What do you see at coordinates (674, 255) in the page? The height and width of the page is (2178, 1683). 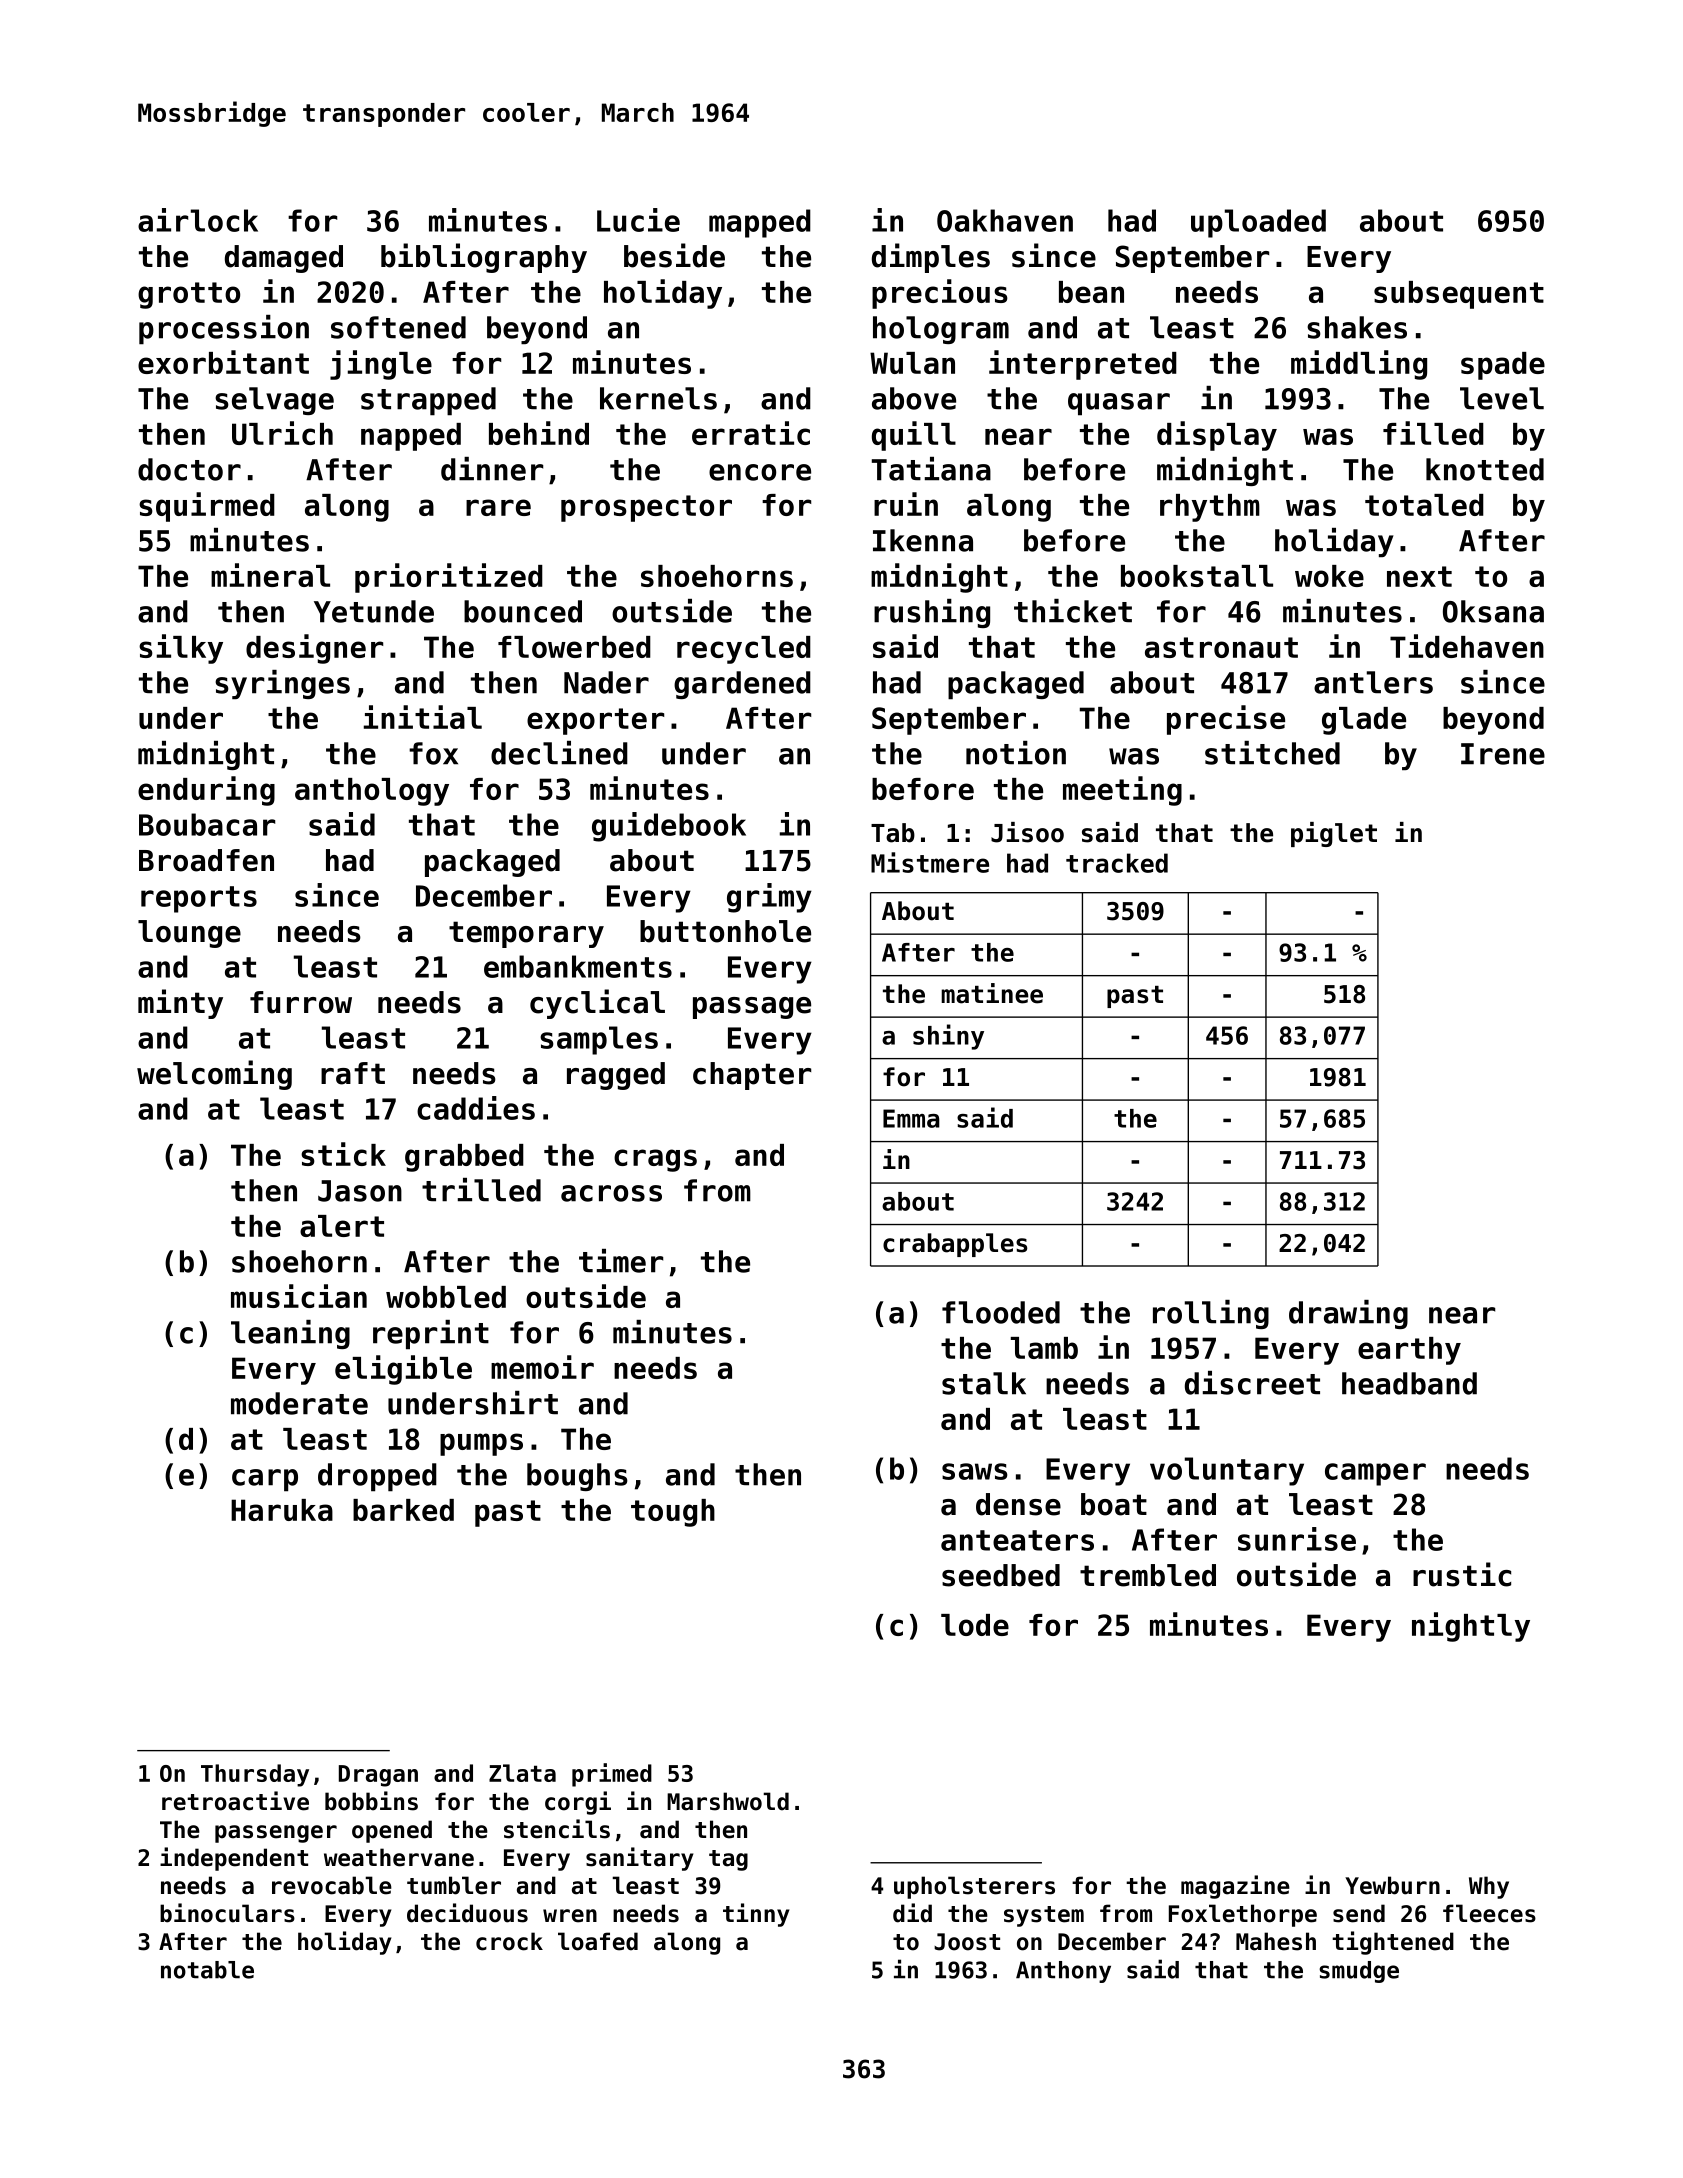 I see `beside` at bounding box center [674, 255].
